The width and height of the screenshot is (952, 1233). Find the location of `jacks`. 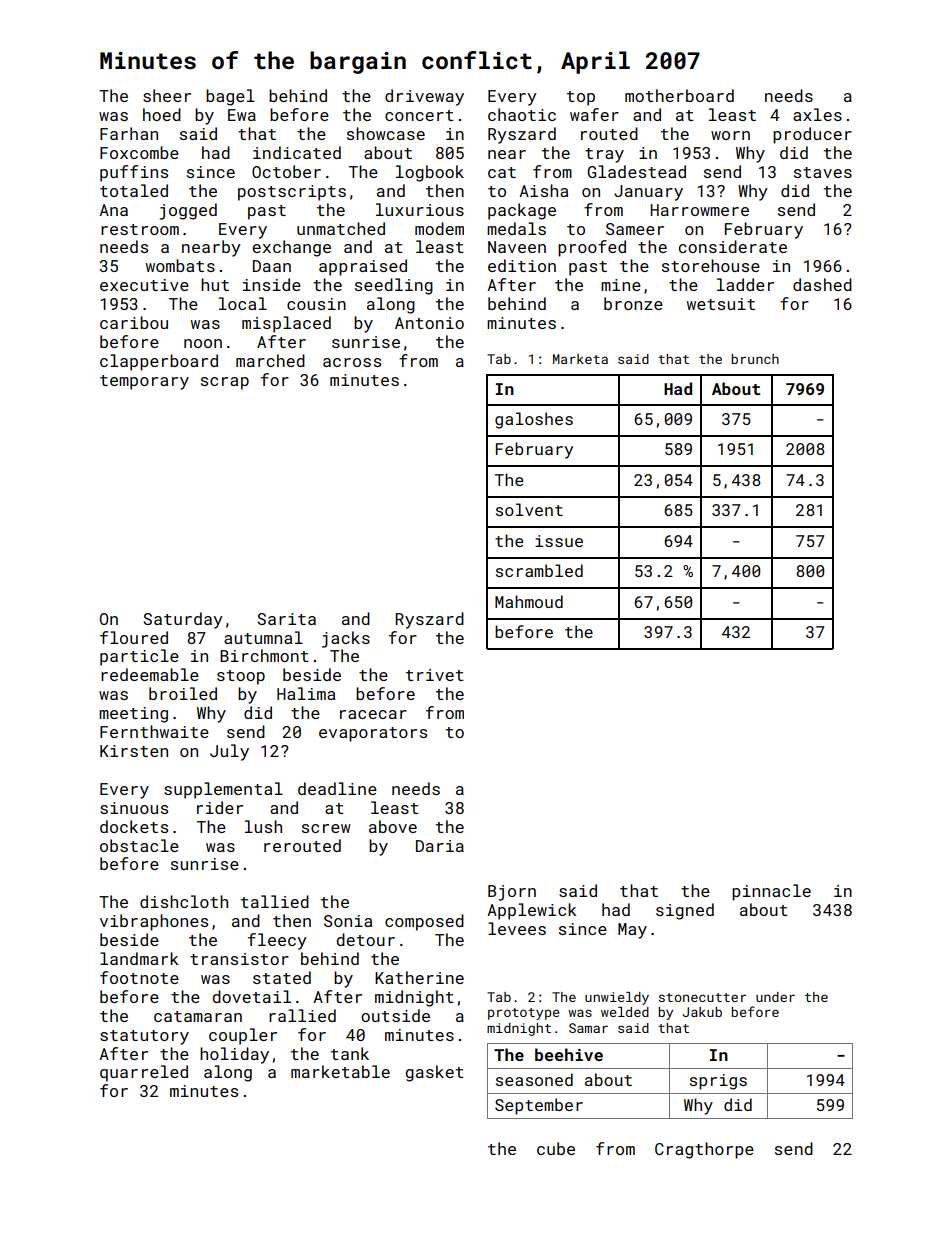

jacks is located at coordinates (346, 639).
